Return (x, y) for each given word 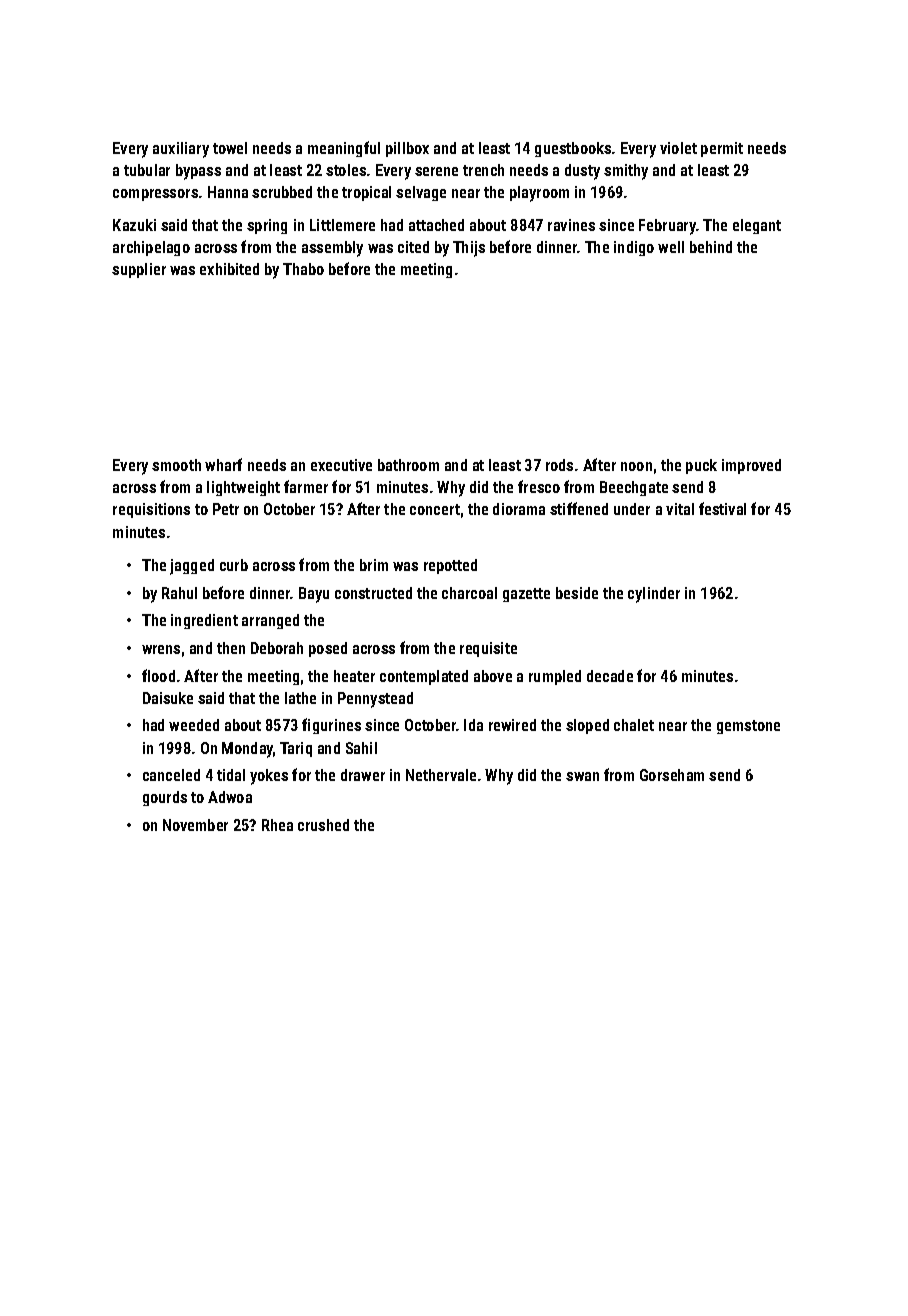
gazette (526, 595)
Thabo (303, 269)
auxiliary (181, 150)
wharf (223, 464)
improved (751, 466)
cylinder (654, 595)
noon (636, 466)
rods (559, 465)
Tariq (296, 749)
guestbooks (573, 149)
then (231, 648)
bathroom (408, 465)
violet (678, 148)
